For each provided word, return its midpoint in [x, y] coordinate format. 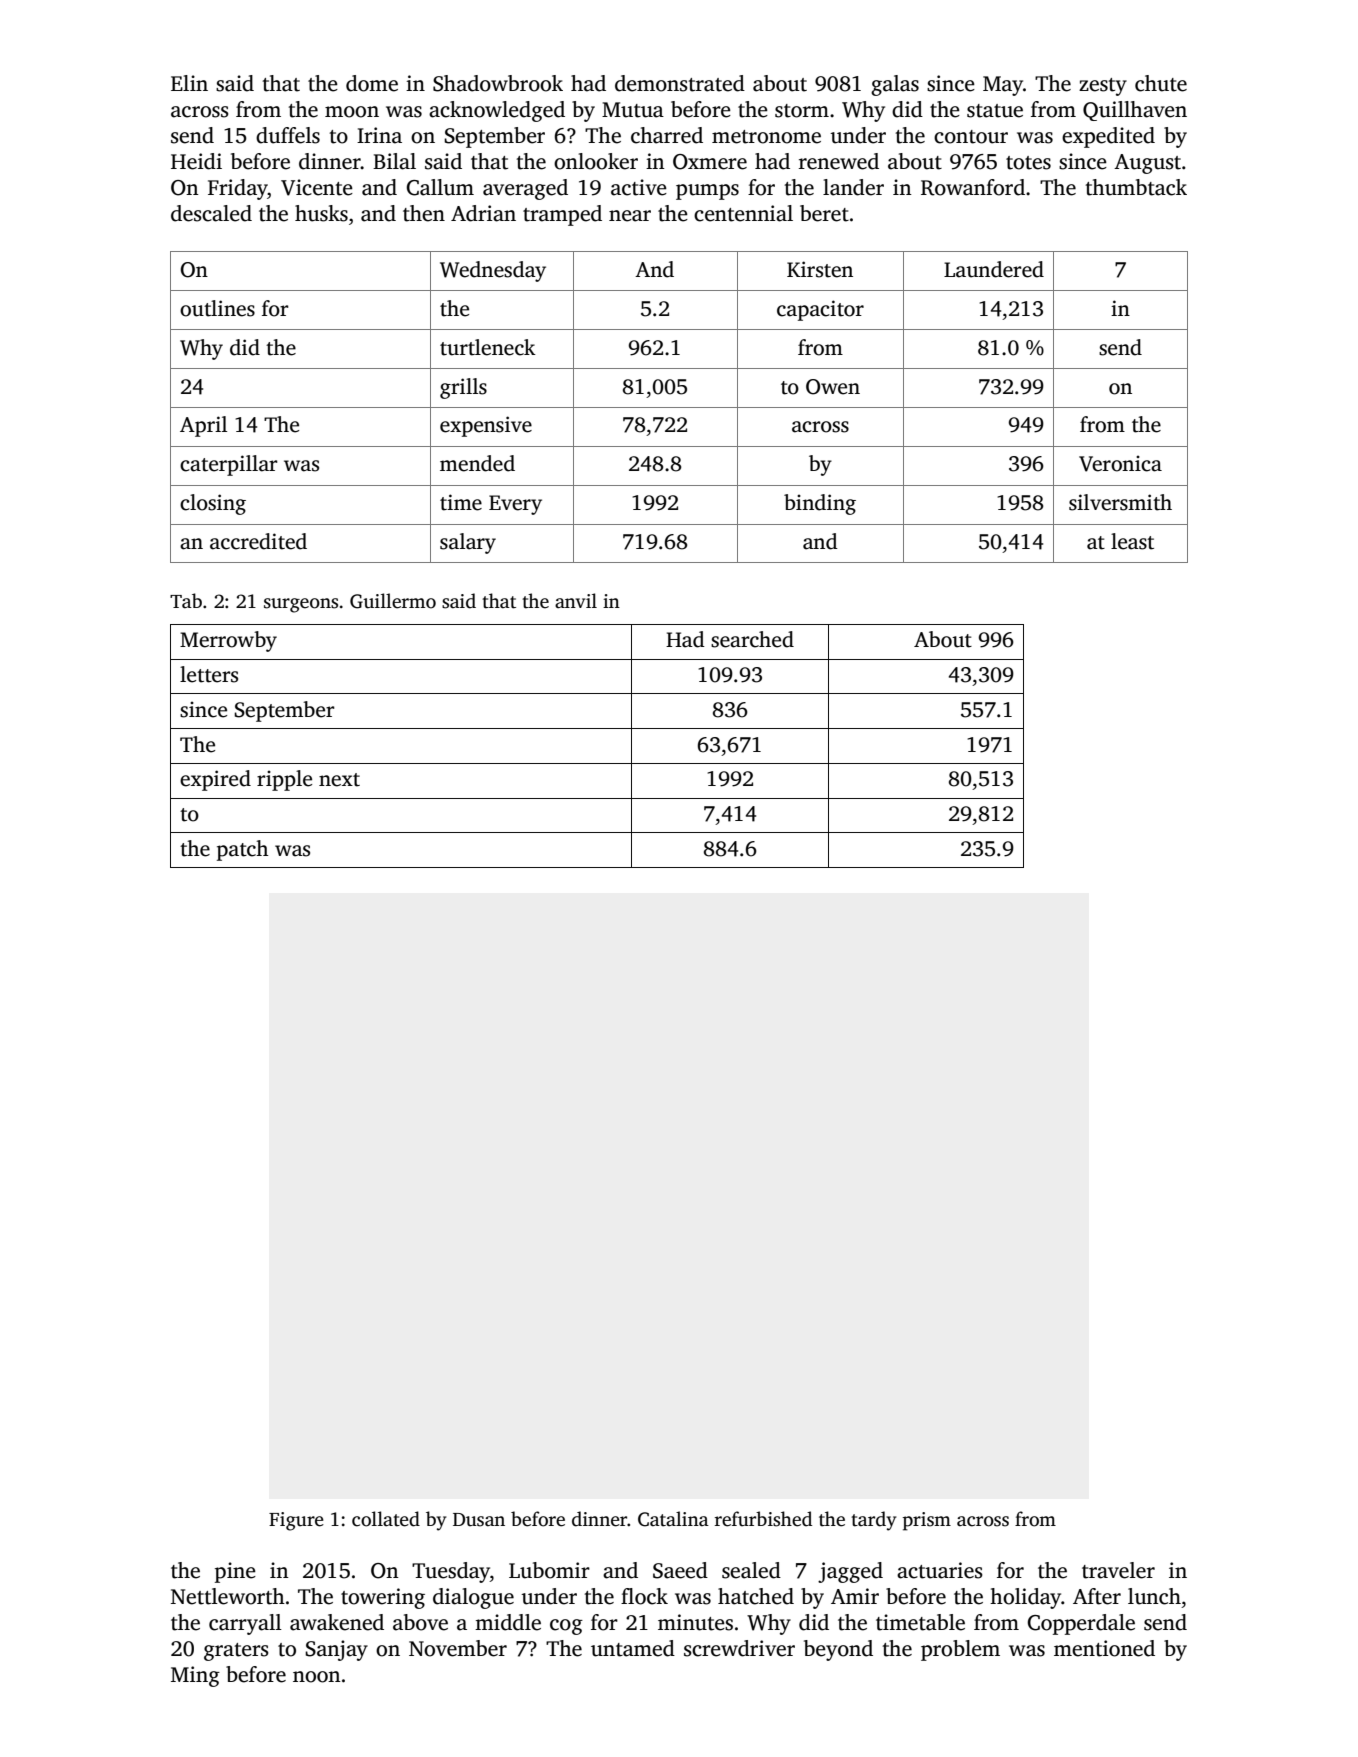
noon [317, 1677]
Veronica [1120, 463]
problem [960, 1650]
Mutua [633, 110]
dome [372, 83]
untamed [633, 1648]
